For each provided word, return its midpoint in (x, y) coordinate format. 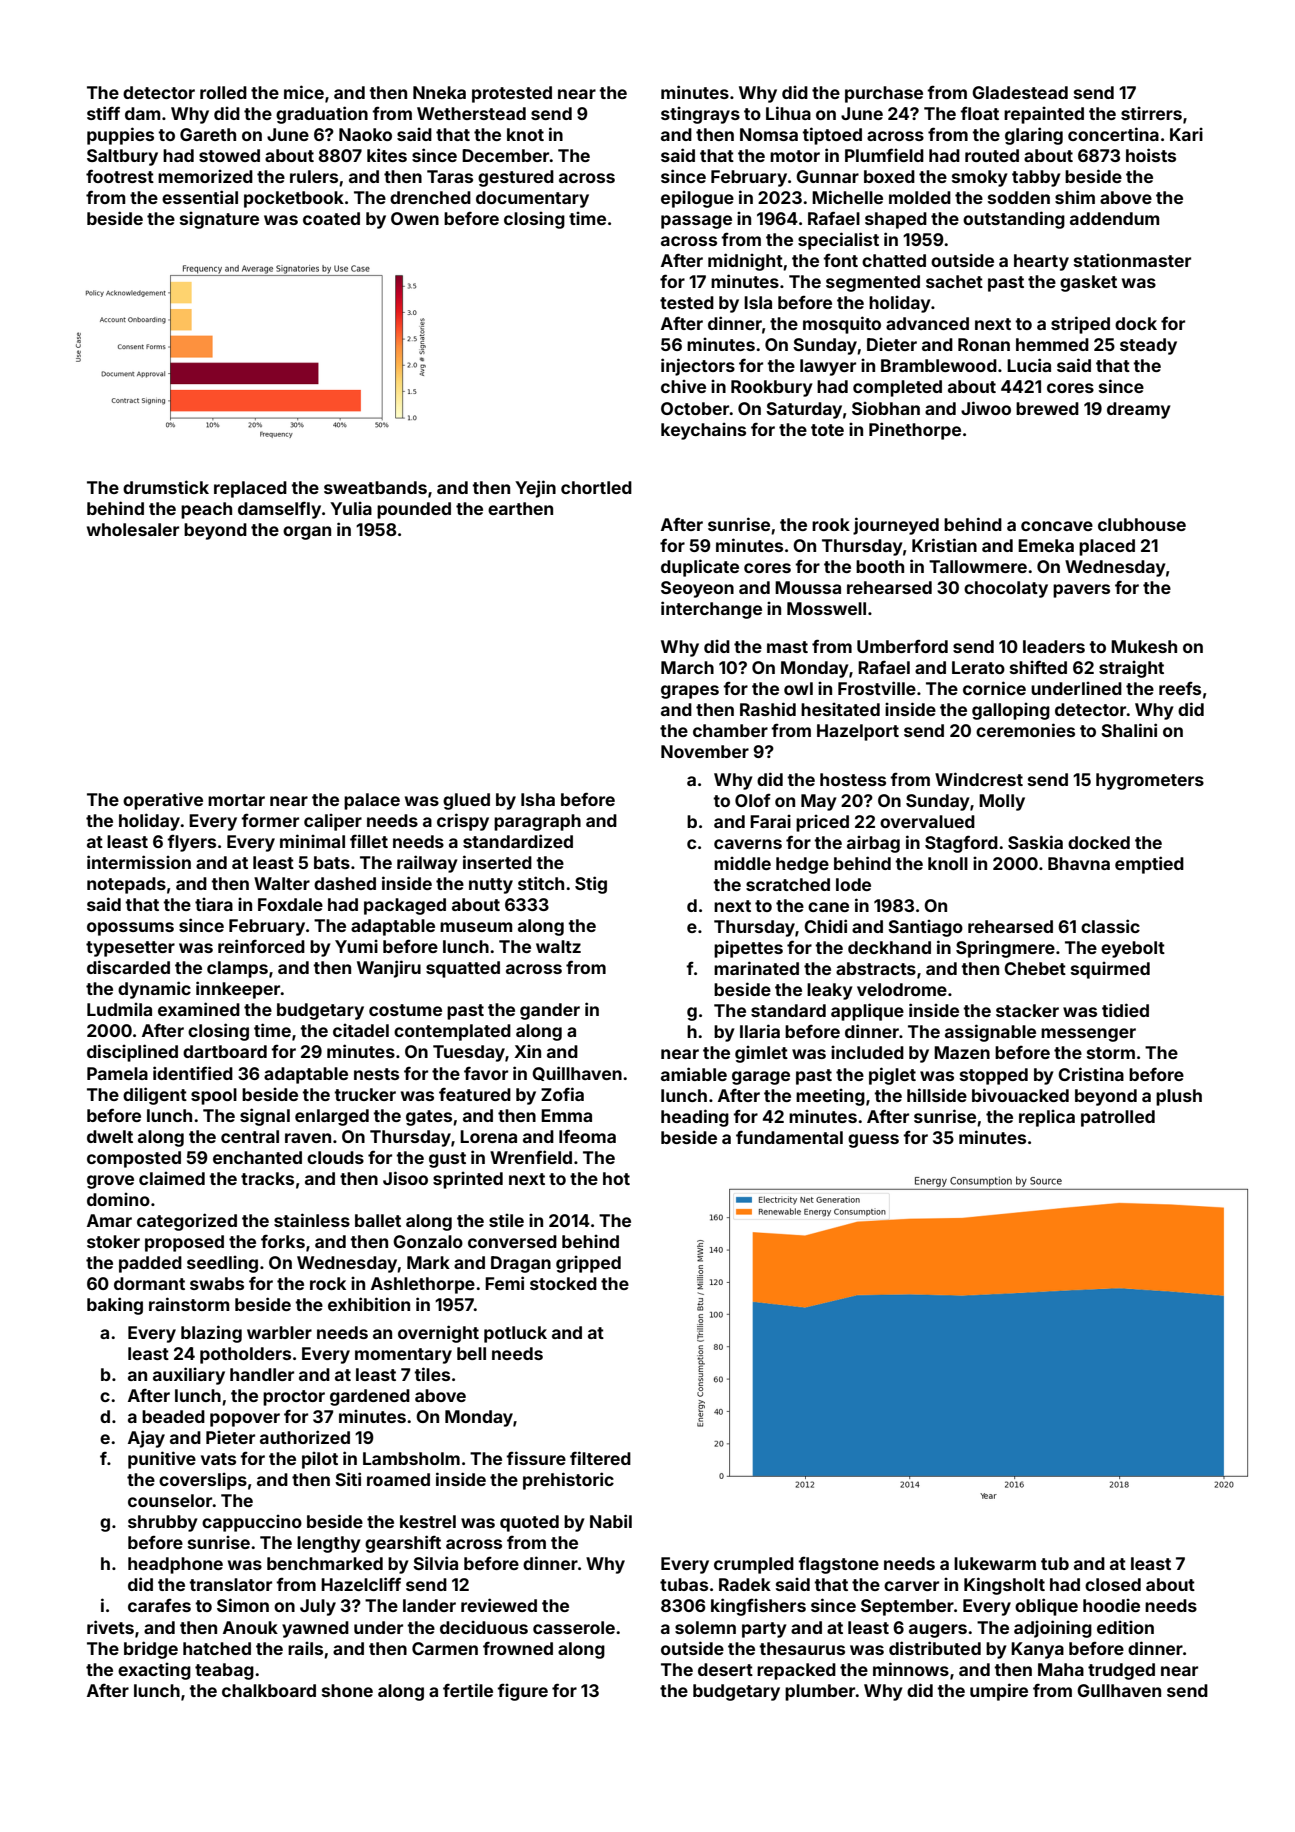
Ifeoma (587, 1136)
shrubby (163, 1523)
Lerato (978, 667)
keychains (703, 431)
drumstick (166, 487)
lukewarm (995, 1563)
